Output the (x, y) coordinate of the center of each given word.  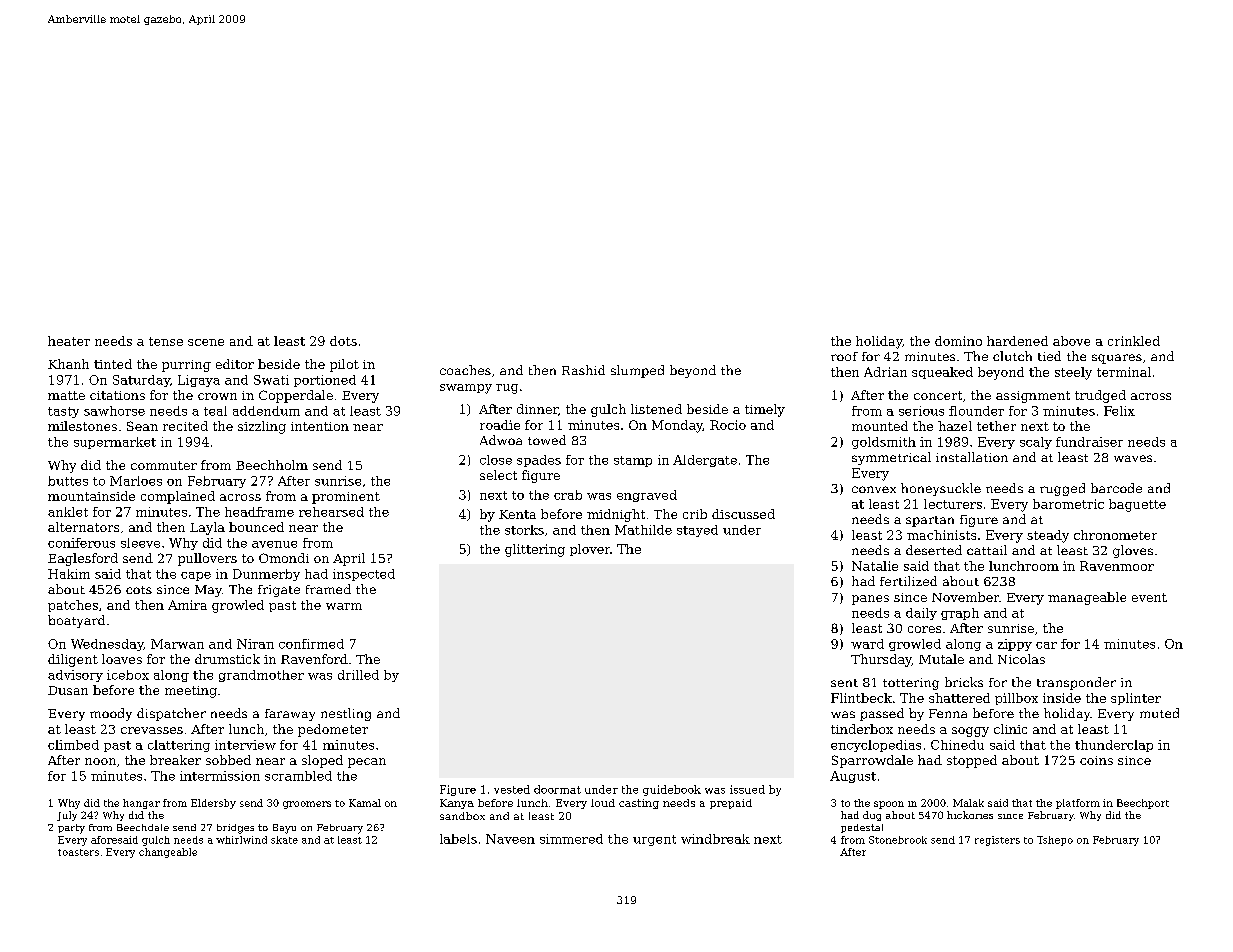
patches (73, 606)
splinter (1136, 699)
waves (1133, 458)
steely (1073, 373)
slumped (637, 371)
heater (69, 341)
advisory (75, 676)
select (498, 475)
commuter (164, 465)
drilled (358, 675)
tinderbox (862, 729)
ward (867, 644)
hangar (141, 804)
